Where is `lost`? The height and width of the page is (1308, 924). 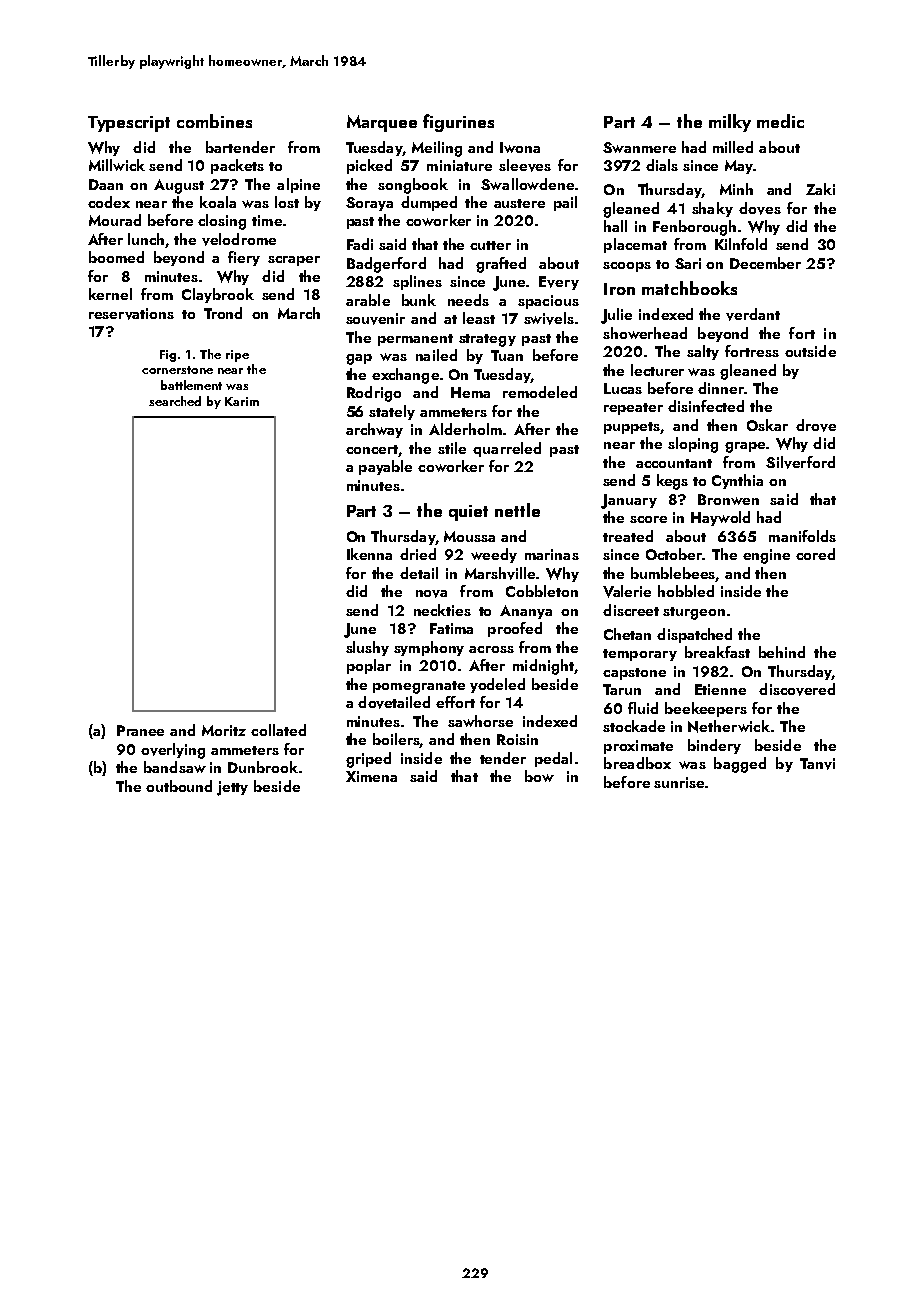
lost is located at coordinates (287, 202).
